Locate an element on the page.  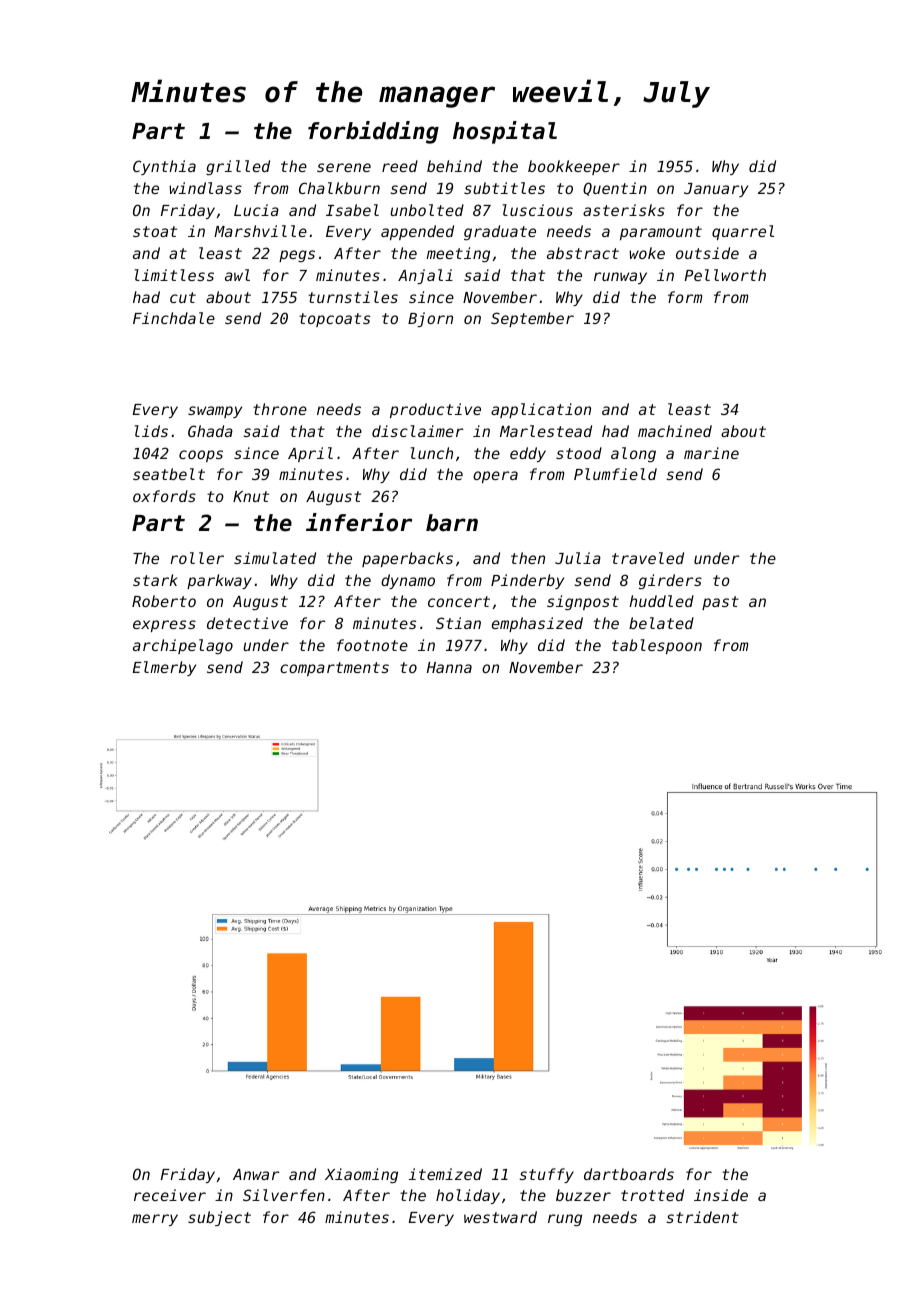
past is located at coordinates (720, 603).
